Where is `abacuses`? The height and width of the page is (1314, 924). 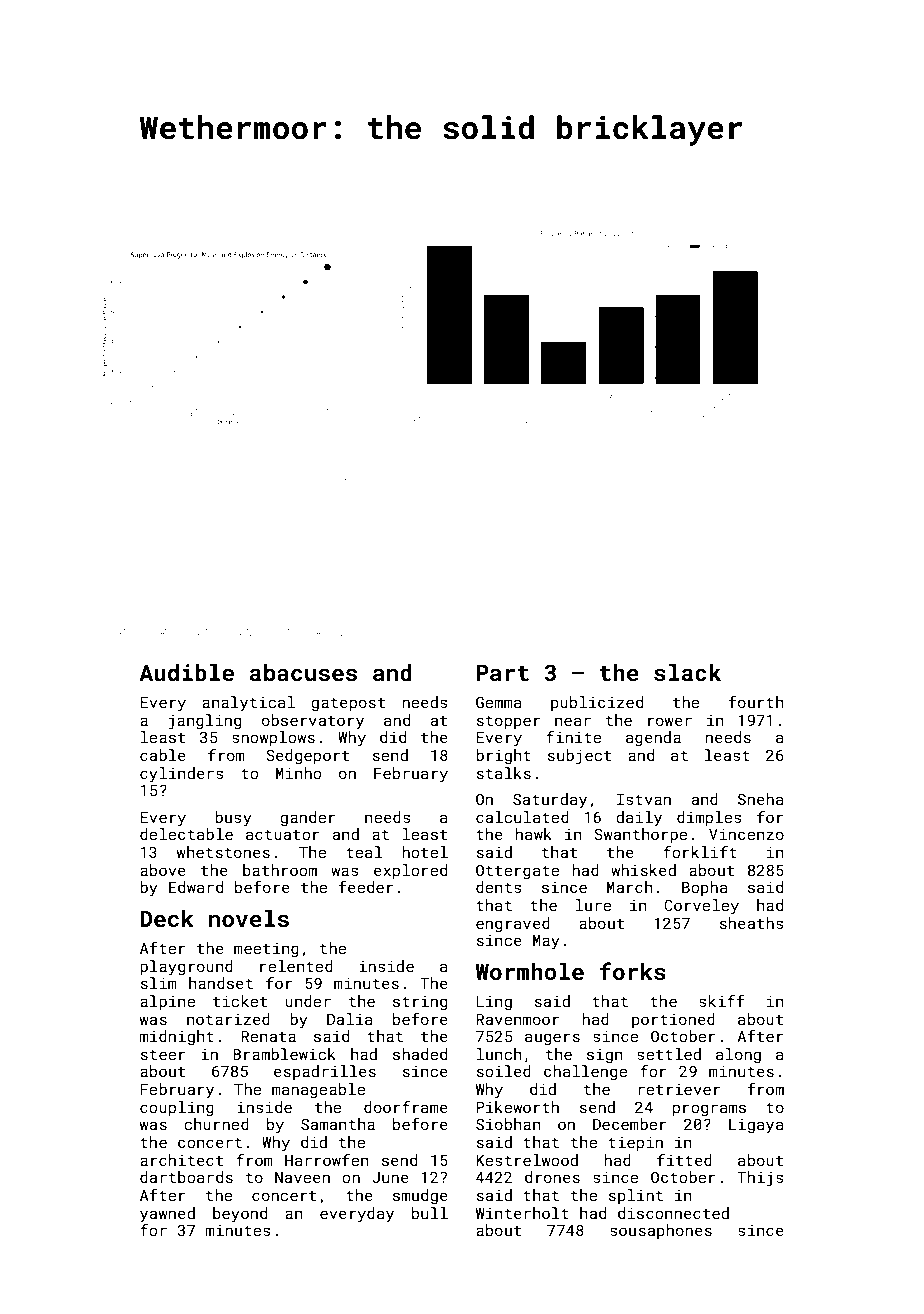 abacuses is located at coordinates (303, 672).
